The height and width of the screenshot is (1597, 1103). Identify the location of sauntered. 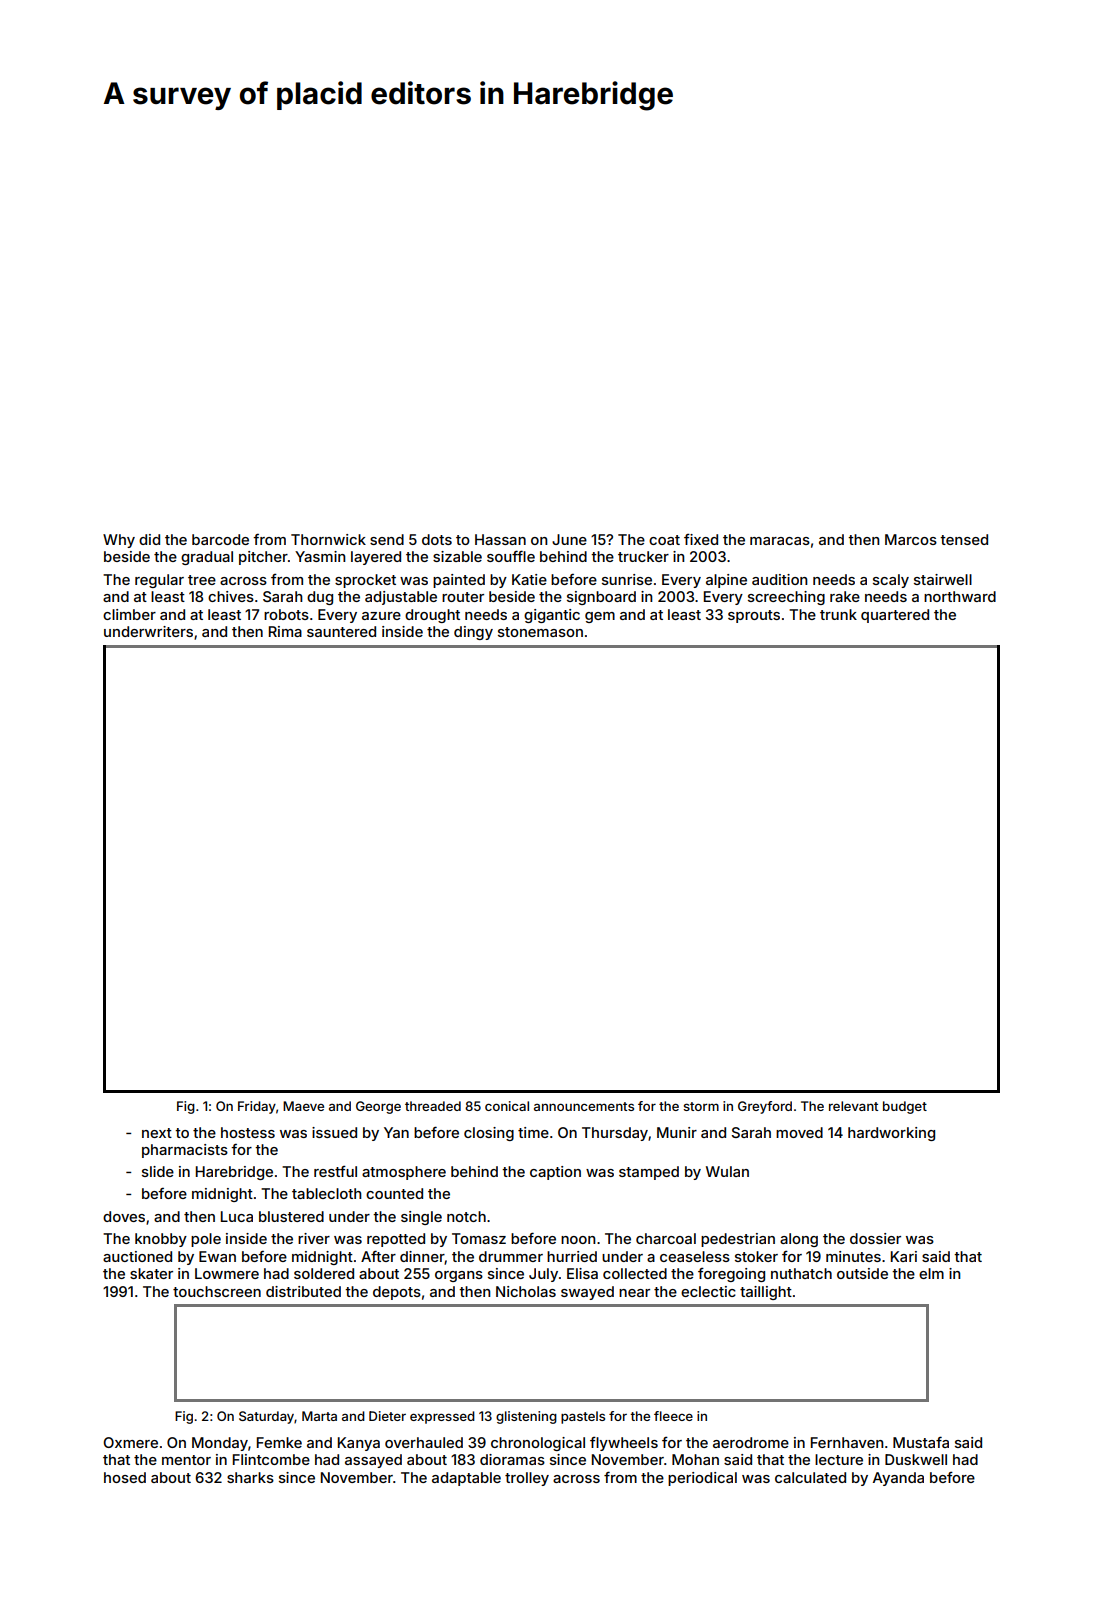
(341, 631).
